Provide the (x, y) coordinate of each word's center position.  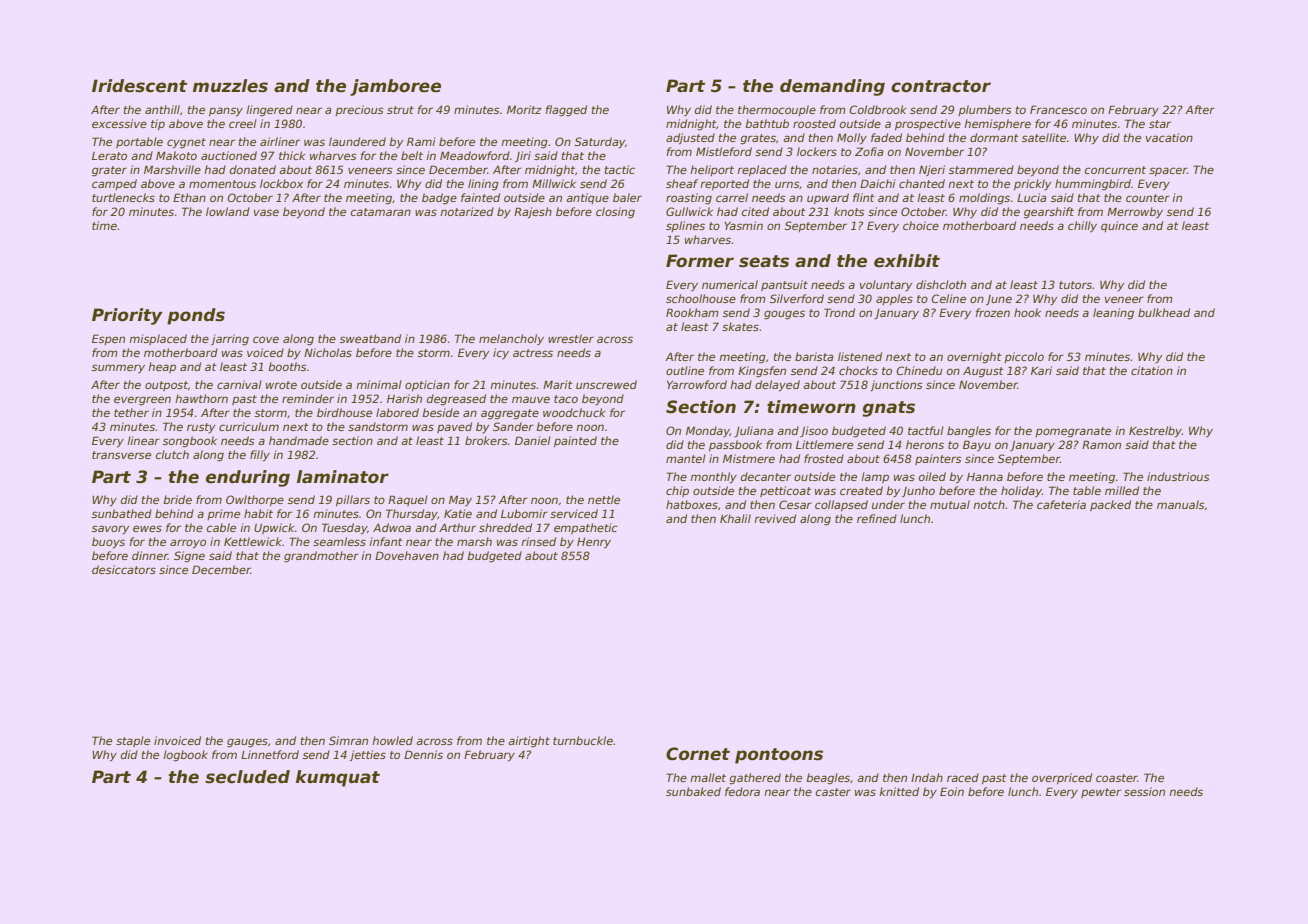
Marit (558, 384)
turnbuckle (583, 740)
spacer (1168, 171)
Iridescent (139, 86)
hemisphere (997, 124)
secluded (247, 777)
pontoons (779, 756)
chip (677, 491)
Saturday (600, 143)
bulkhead (1164, 312)
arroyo (188, 544)
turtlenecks (123, 197)
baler (627, 197)
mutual (950, 504)
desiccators (124, 569)
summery (118, 369)
